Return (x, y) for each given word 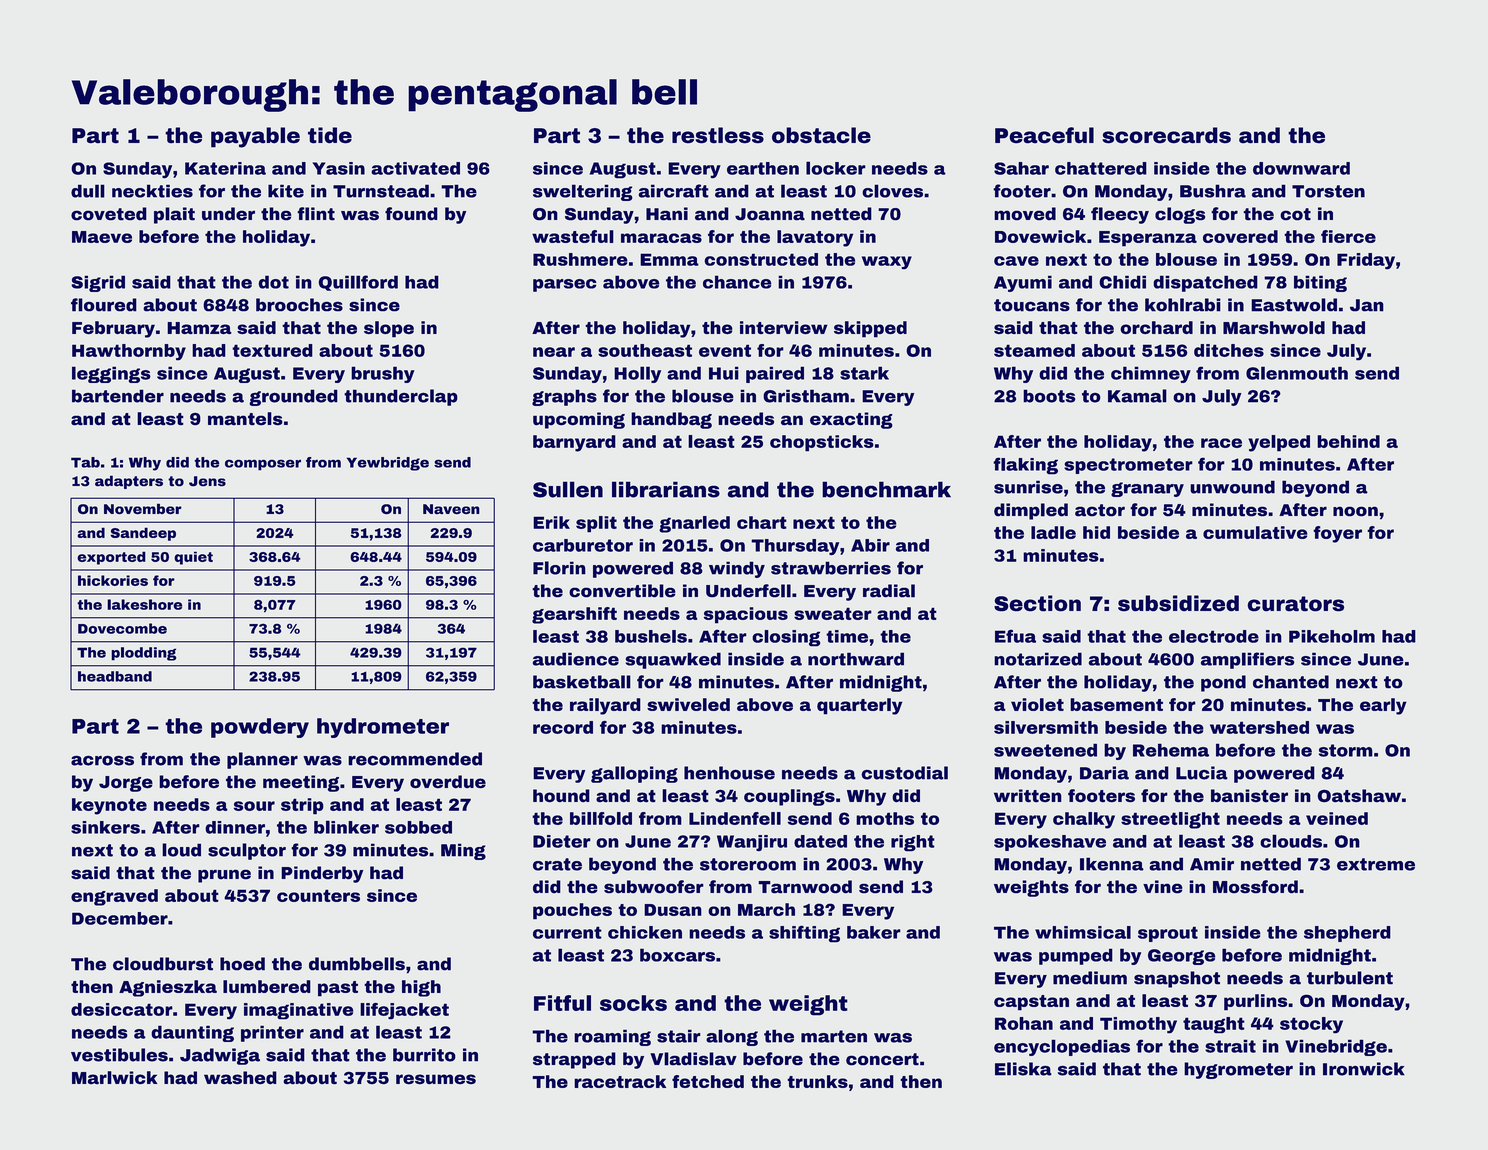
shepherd (1347, 934)
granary (1147, 489)
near (554, 352)
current (567, 932)
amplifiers (1248, 660)
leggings (111, 374)
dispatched (1205, 283)
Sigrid (98, 283)
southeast (645, 350)
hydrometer (383, 728)
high (421, 988)
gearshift (574, 615)
